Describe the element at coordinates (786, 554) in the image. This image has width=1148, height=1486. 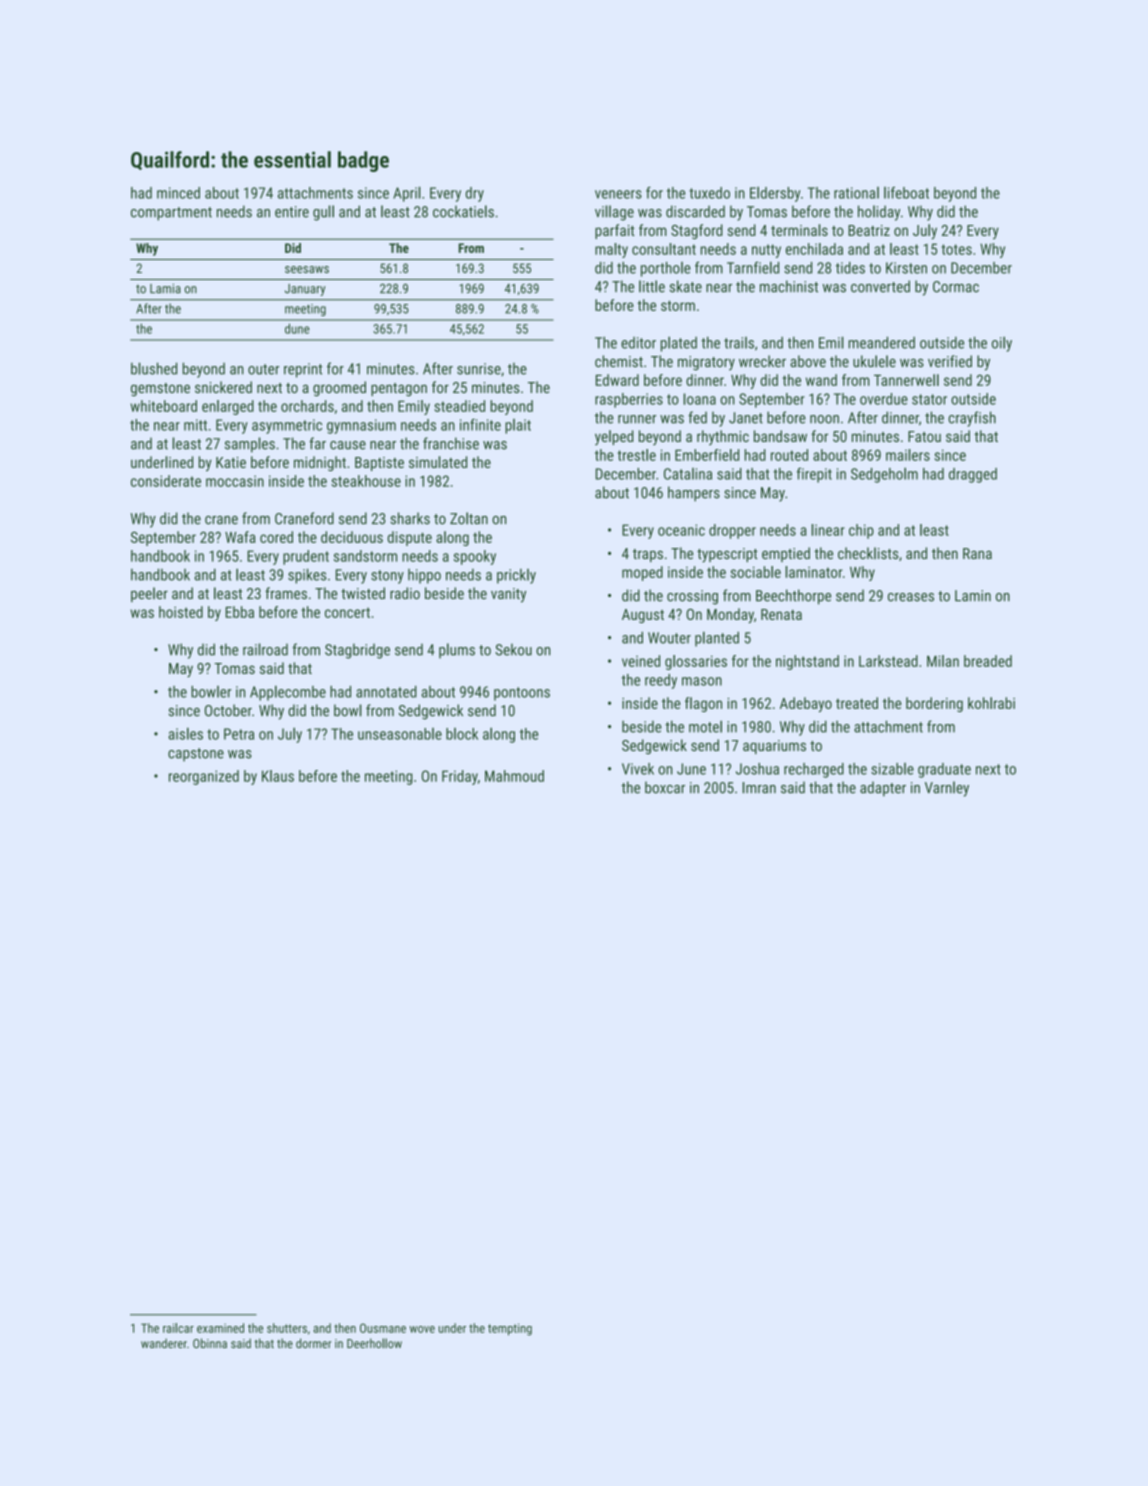
I see `emptied` at that location.
